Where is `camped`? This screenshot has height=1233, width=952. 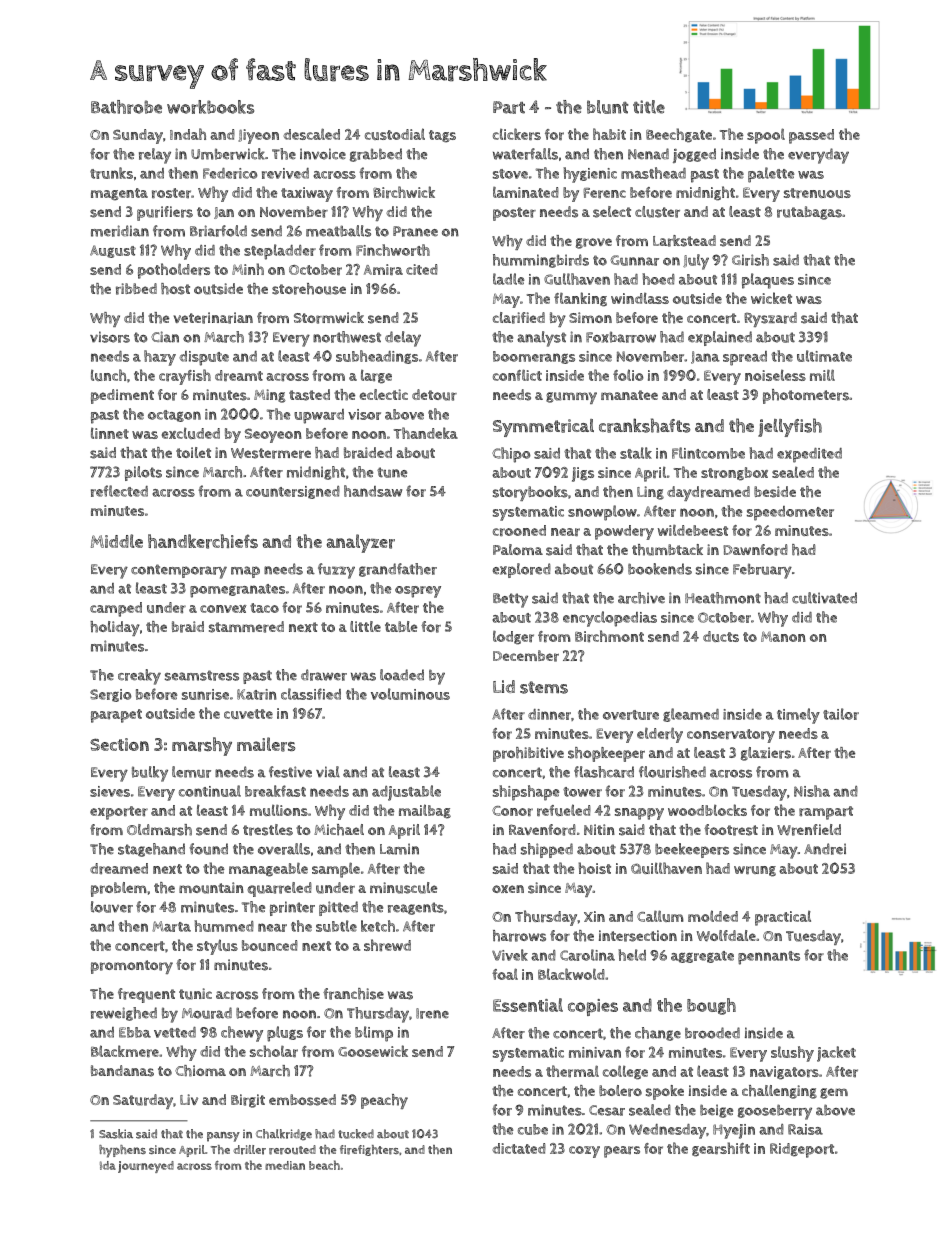 camped is located at coordinates (116, 609).
